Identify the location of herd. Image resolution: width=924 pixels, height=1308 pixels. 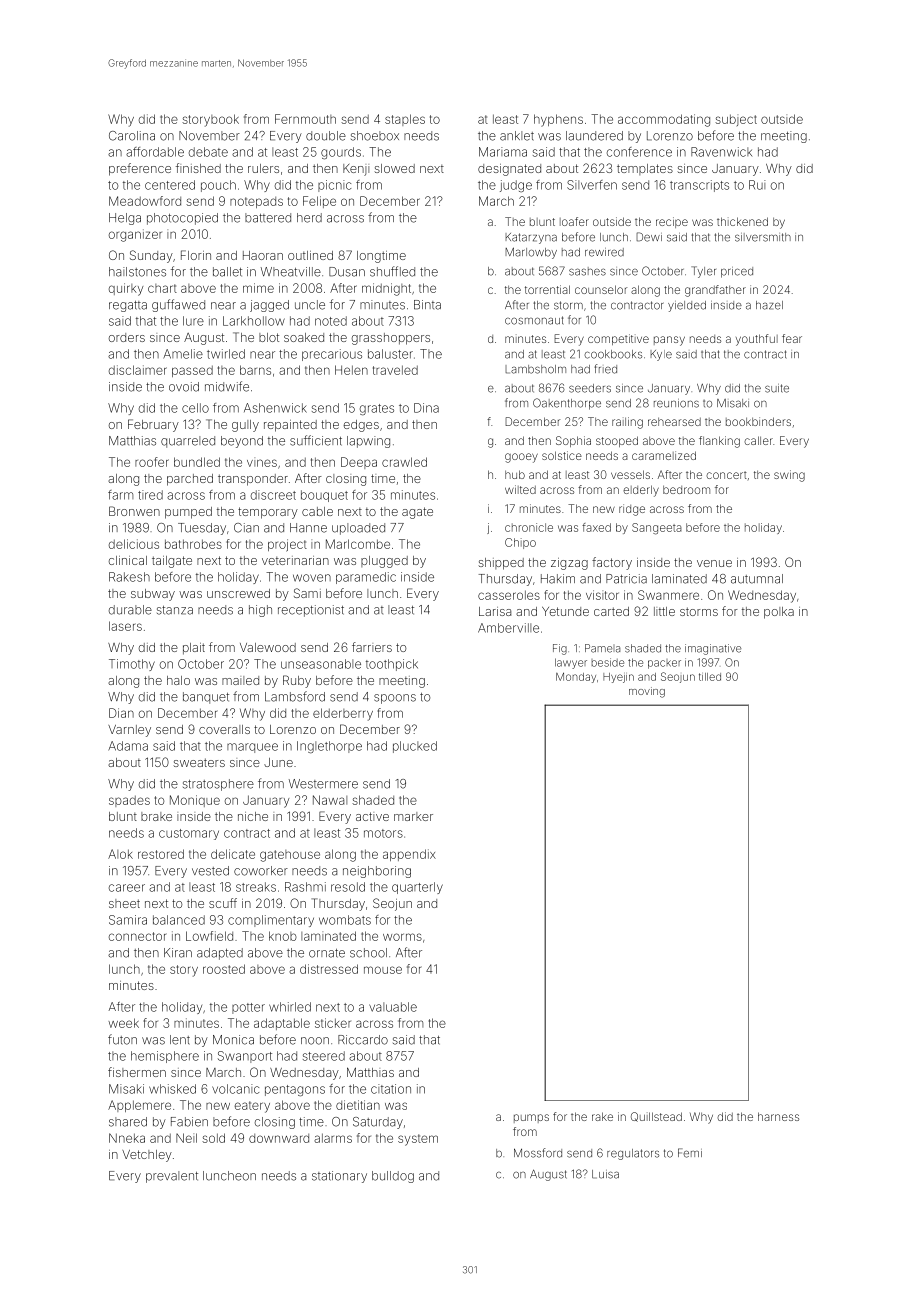
(309, 218).
